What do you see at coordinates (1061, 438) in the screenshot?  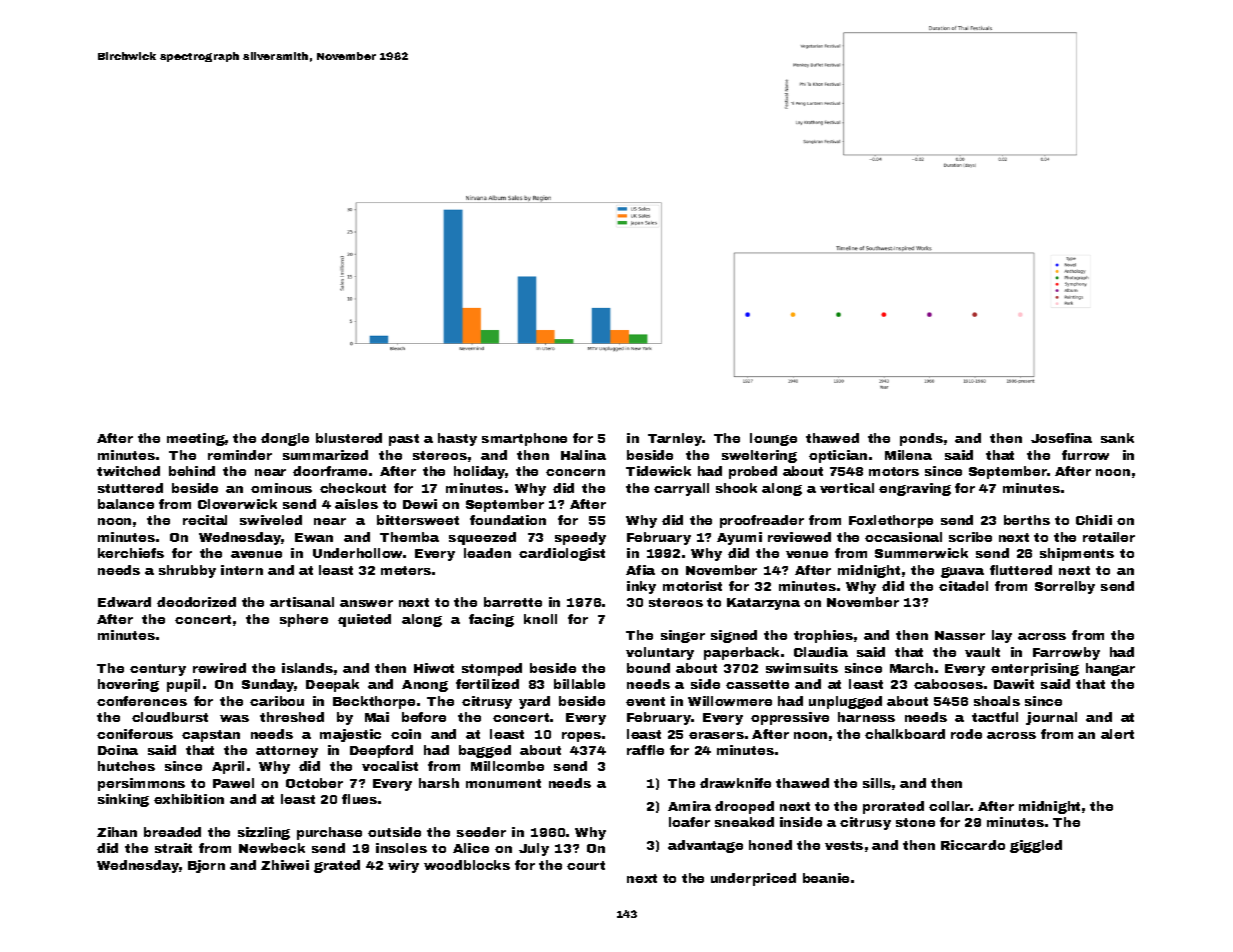 I see `Josefina` at bounding box center [1061, 438].
